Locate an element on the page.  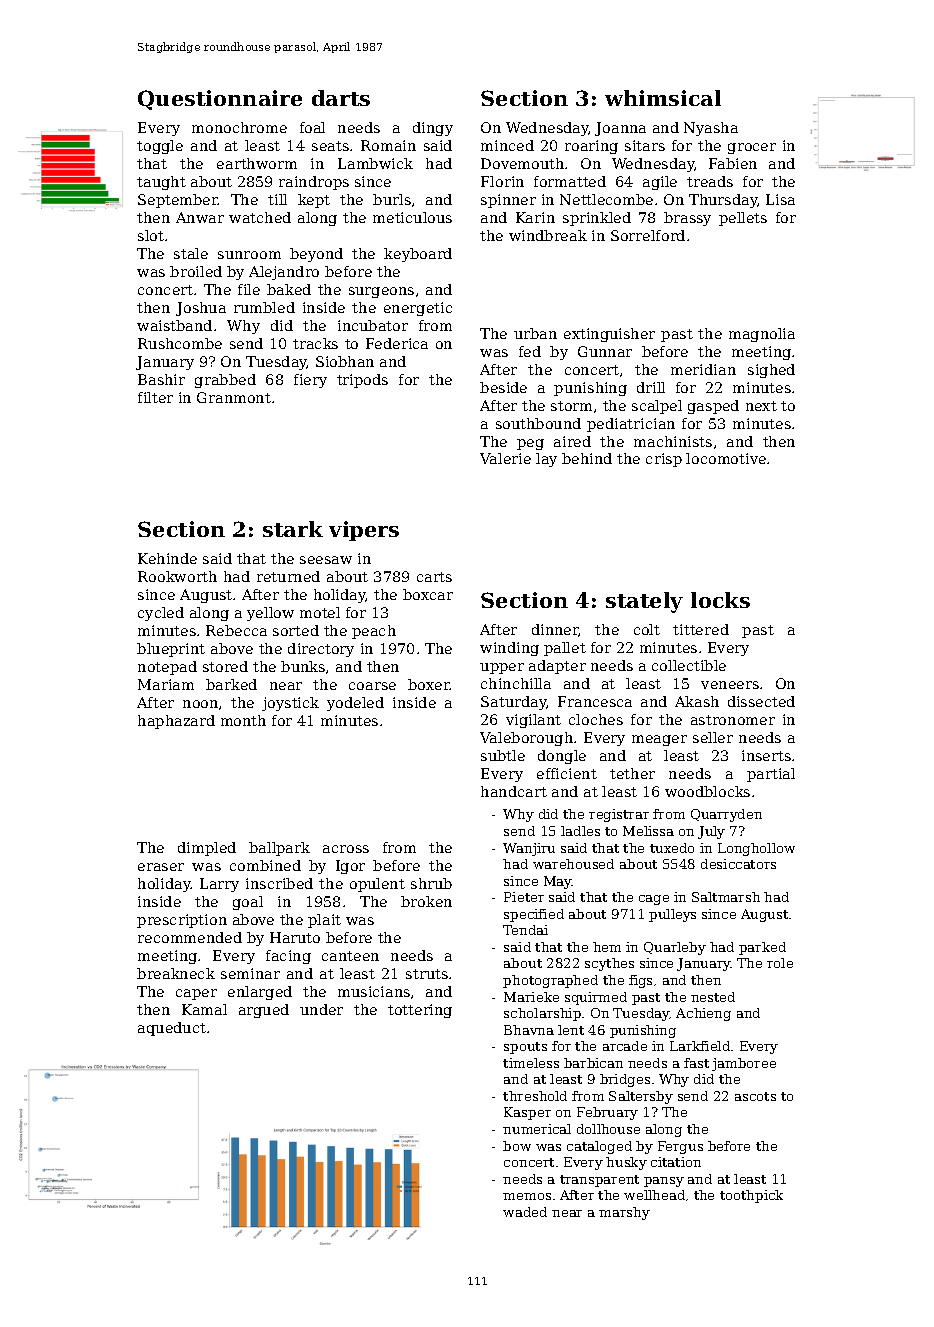
argued is located at coordinates (264, 1011).
